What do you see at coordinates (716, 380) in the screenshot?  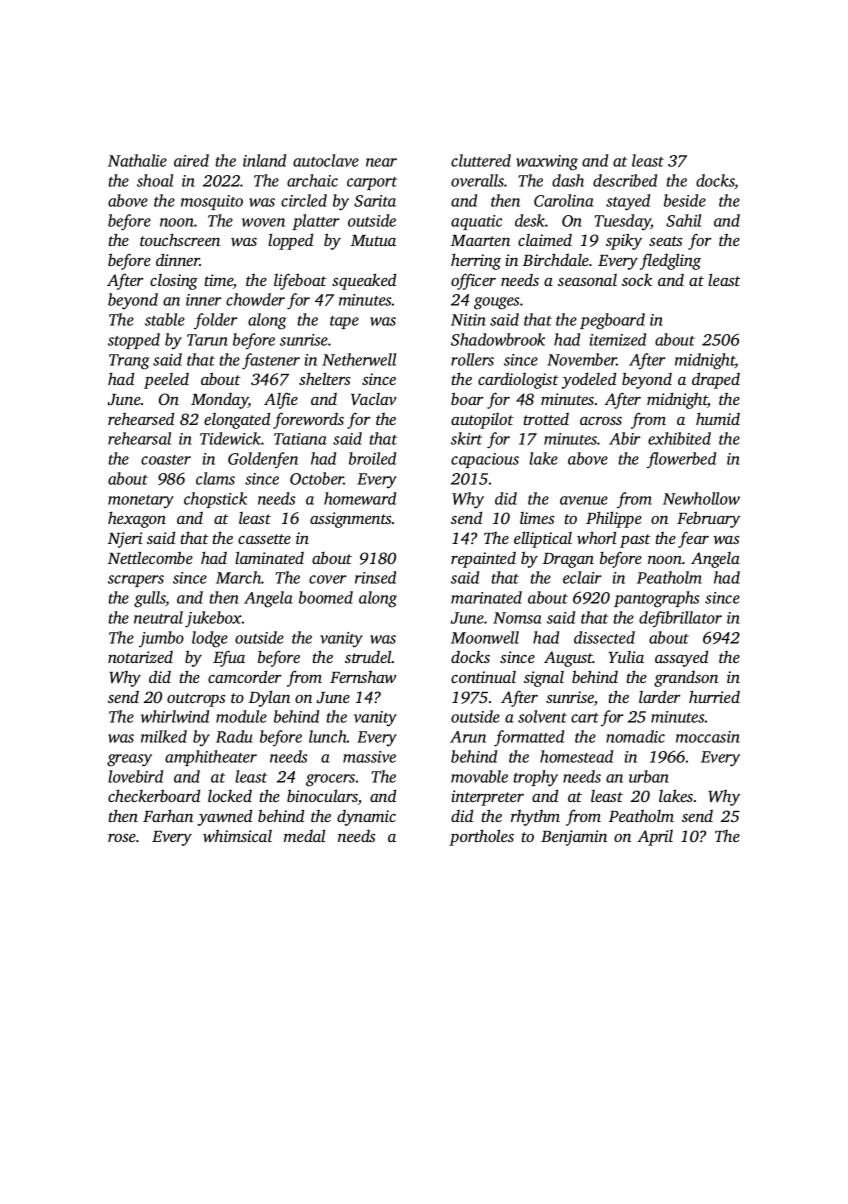 I see `draped` at bounding box center [716, 380].
